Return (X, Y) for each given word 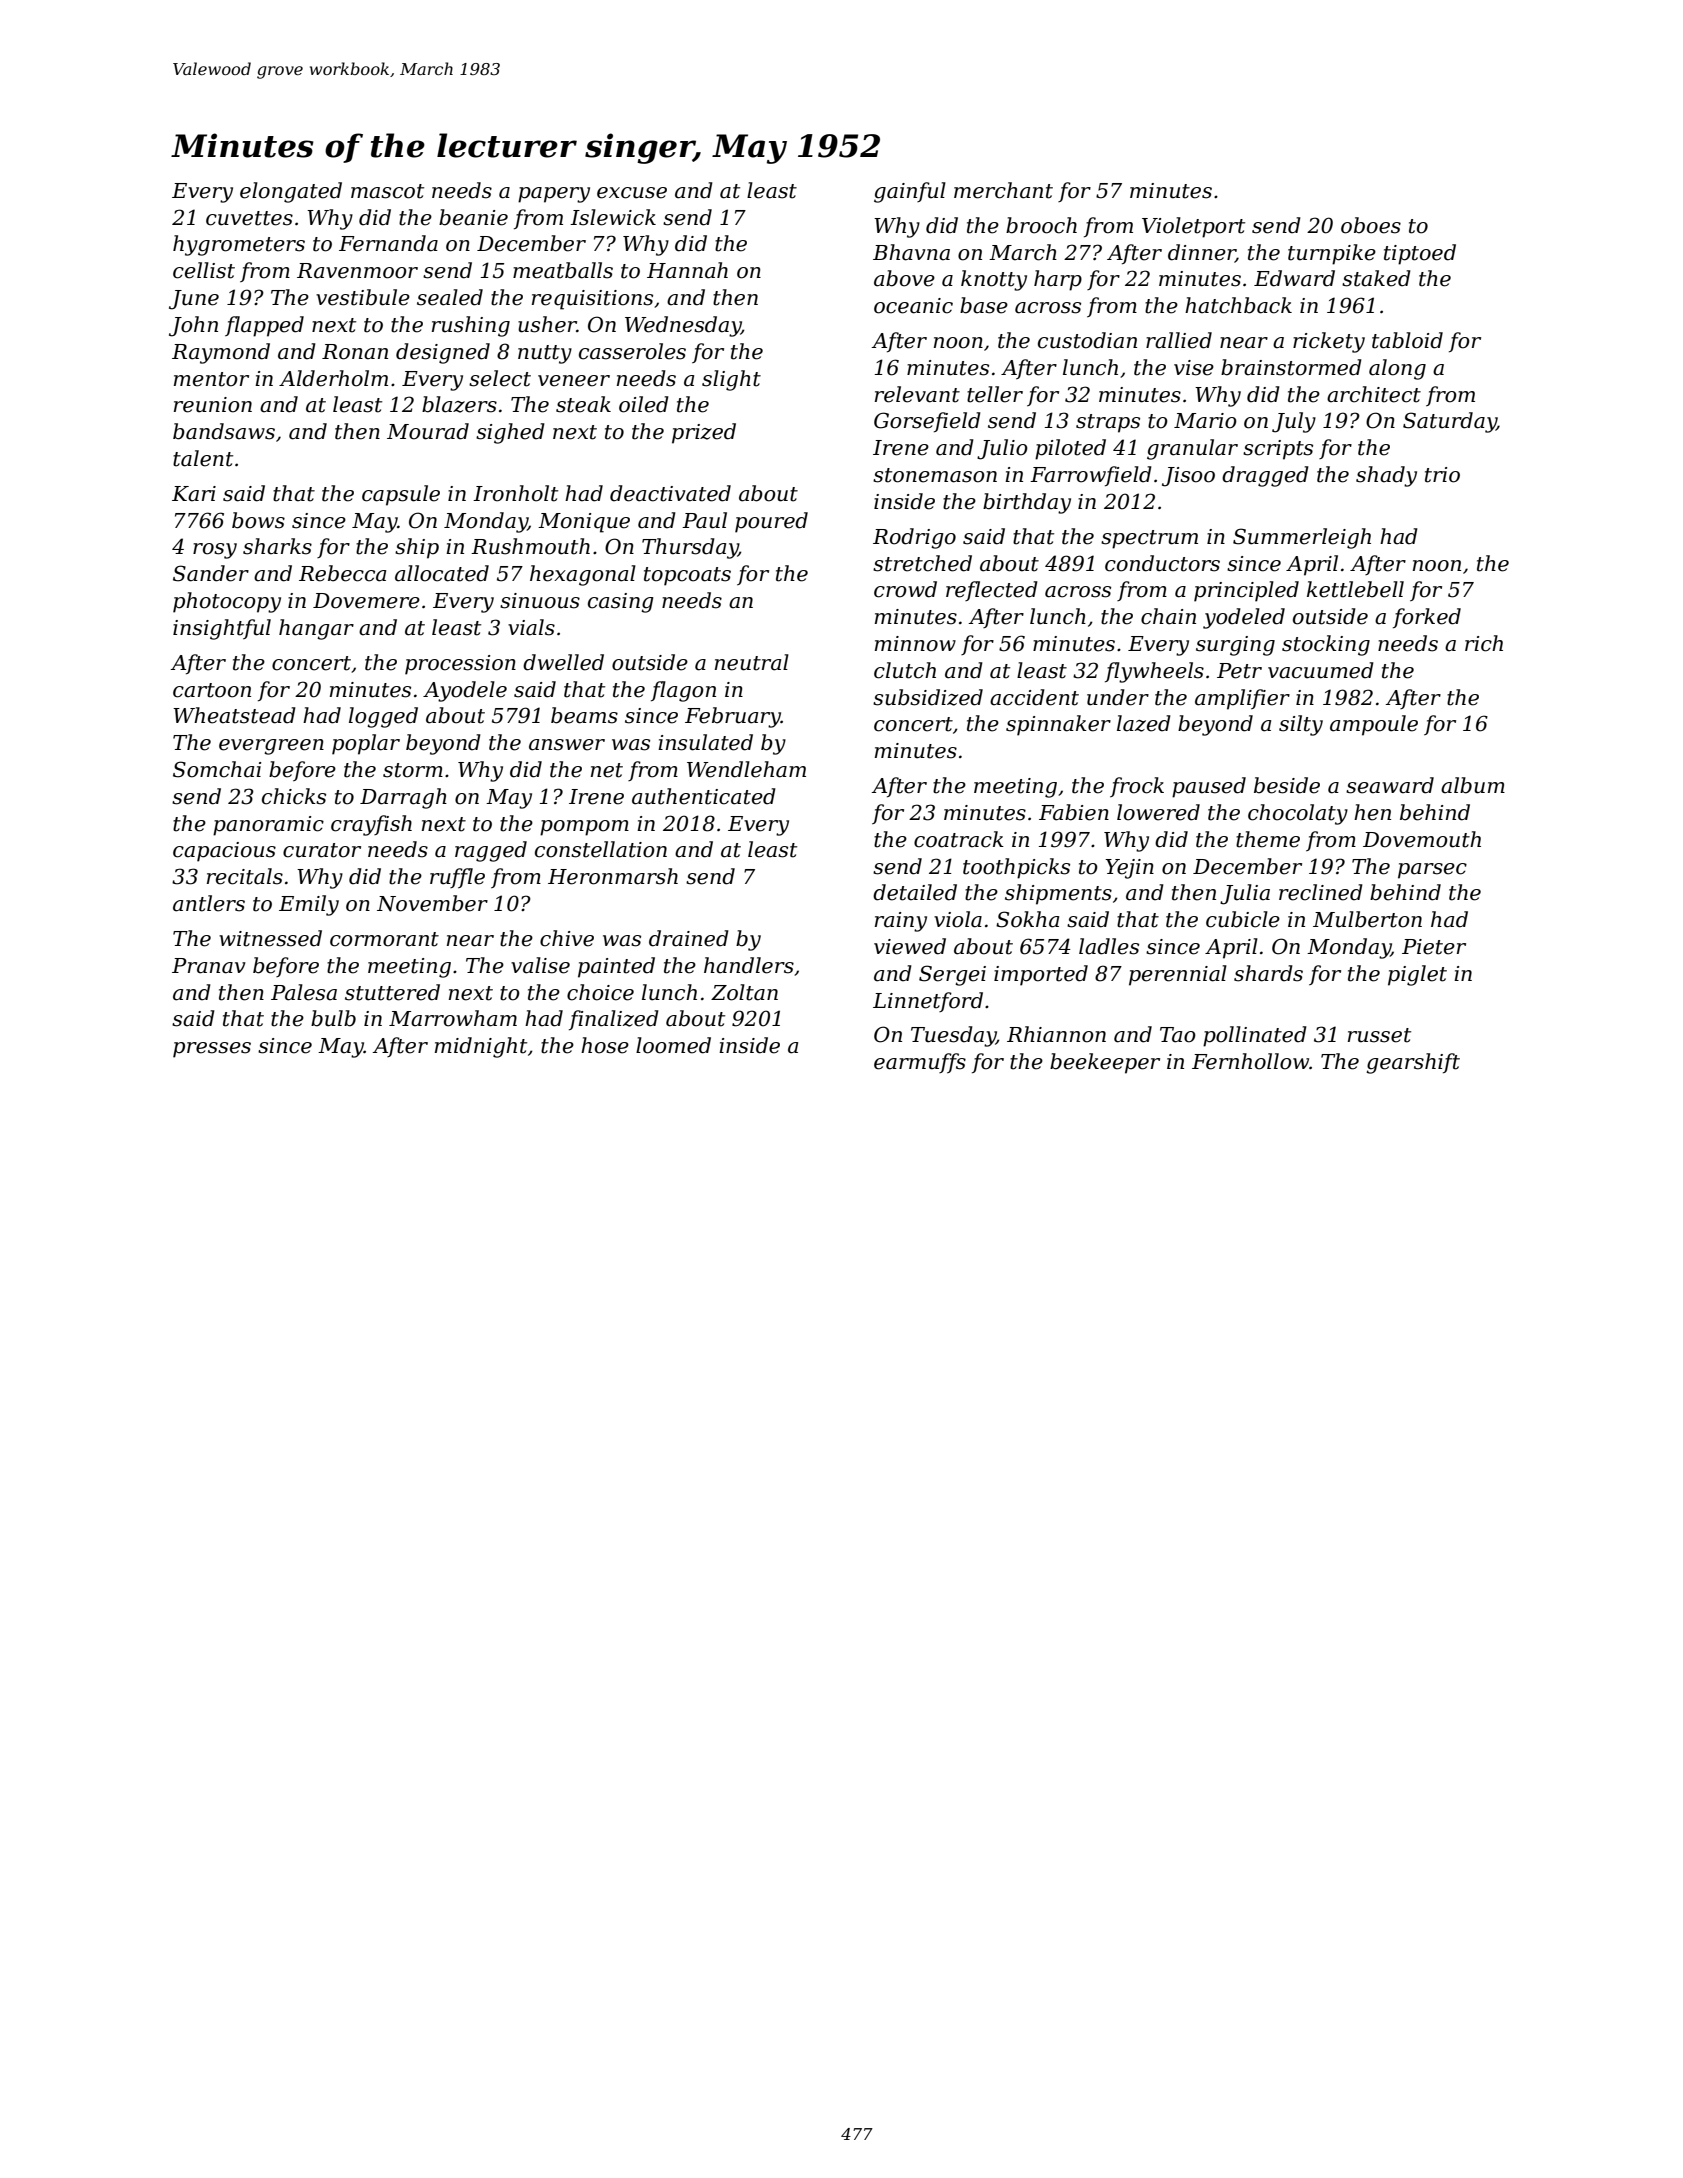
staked (1376, 278)
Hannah (687, 270)
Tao (1178, 1035)
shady (1386, 476)
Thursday (690, 548)
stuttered (392, 992)
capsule (401, 495)
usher (547, 324)
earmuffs (920, 1063)
